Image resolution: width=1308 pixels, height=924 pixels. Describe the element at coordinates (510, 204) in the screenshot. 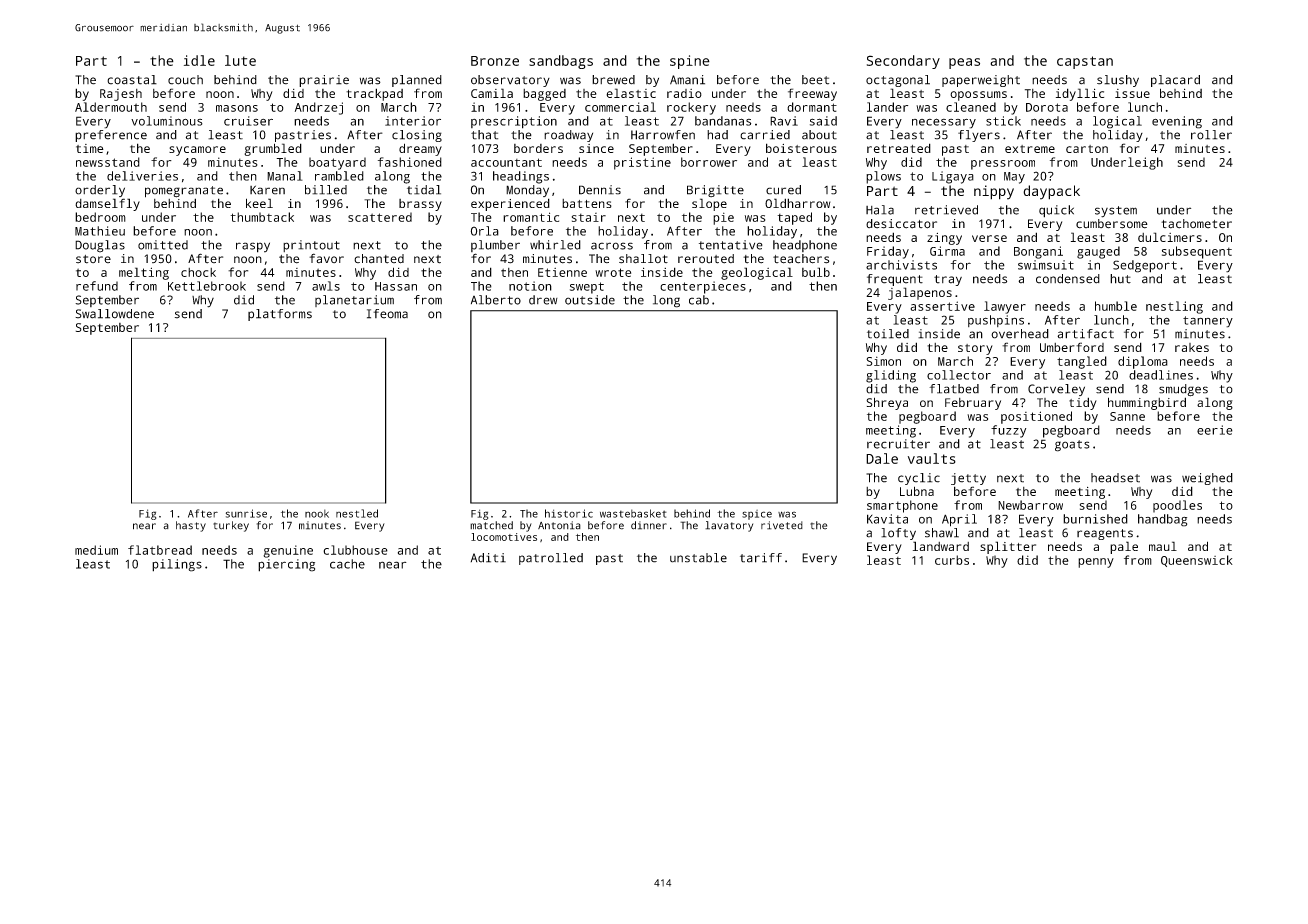

I see `experienced` at that location.
